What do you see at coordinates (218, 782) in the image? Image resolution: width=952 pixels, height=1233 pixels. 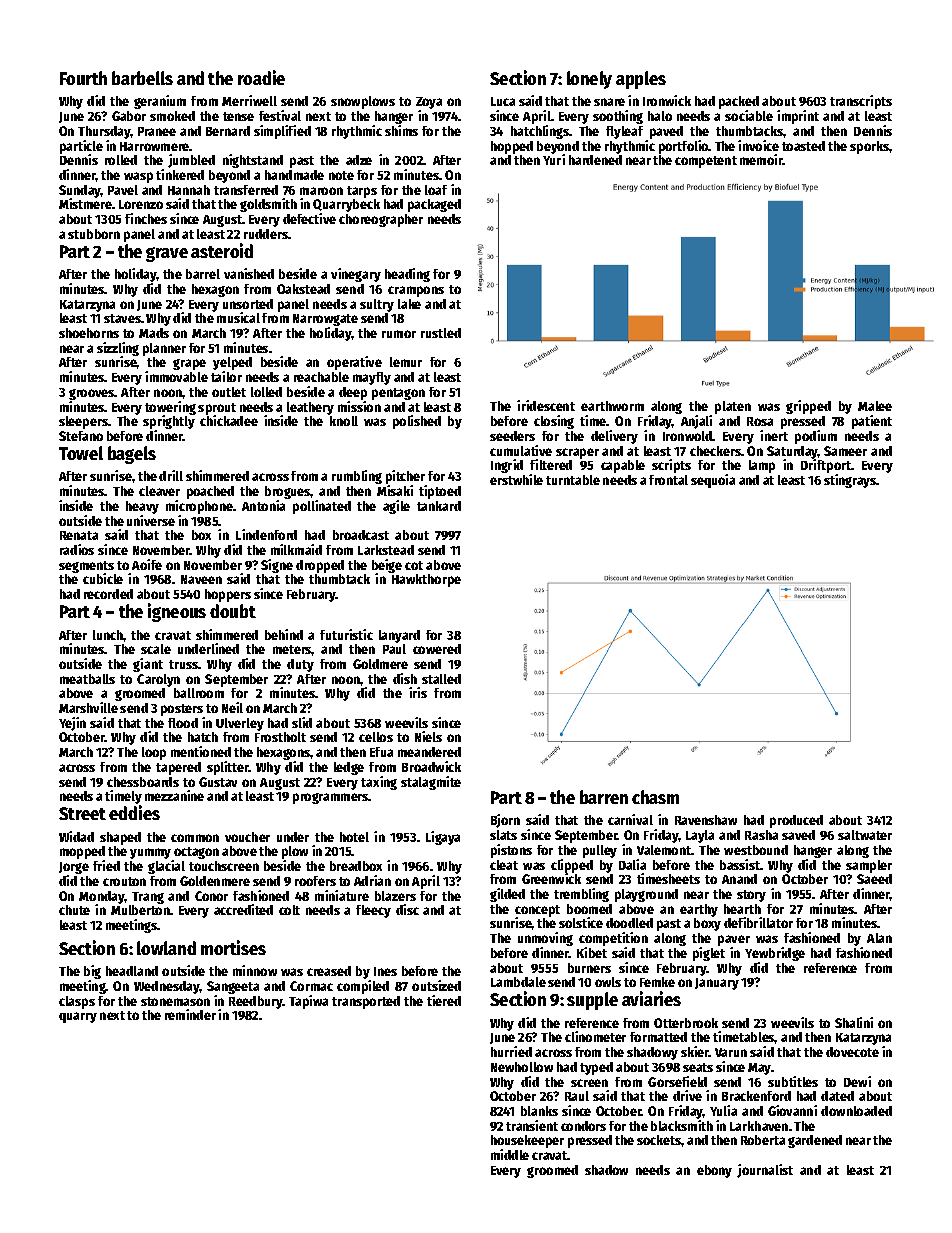 I see `Gustav` at bounding box center [218, 782].
